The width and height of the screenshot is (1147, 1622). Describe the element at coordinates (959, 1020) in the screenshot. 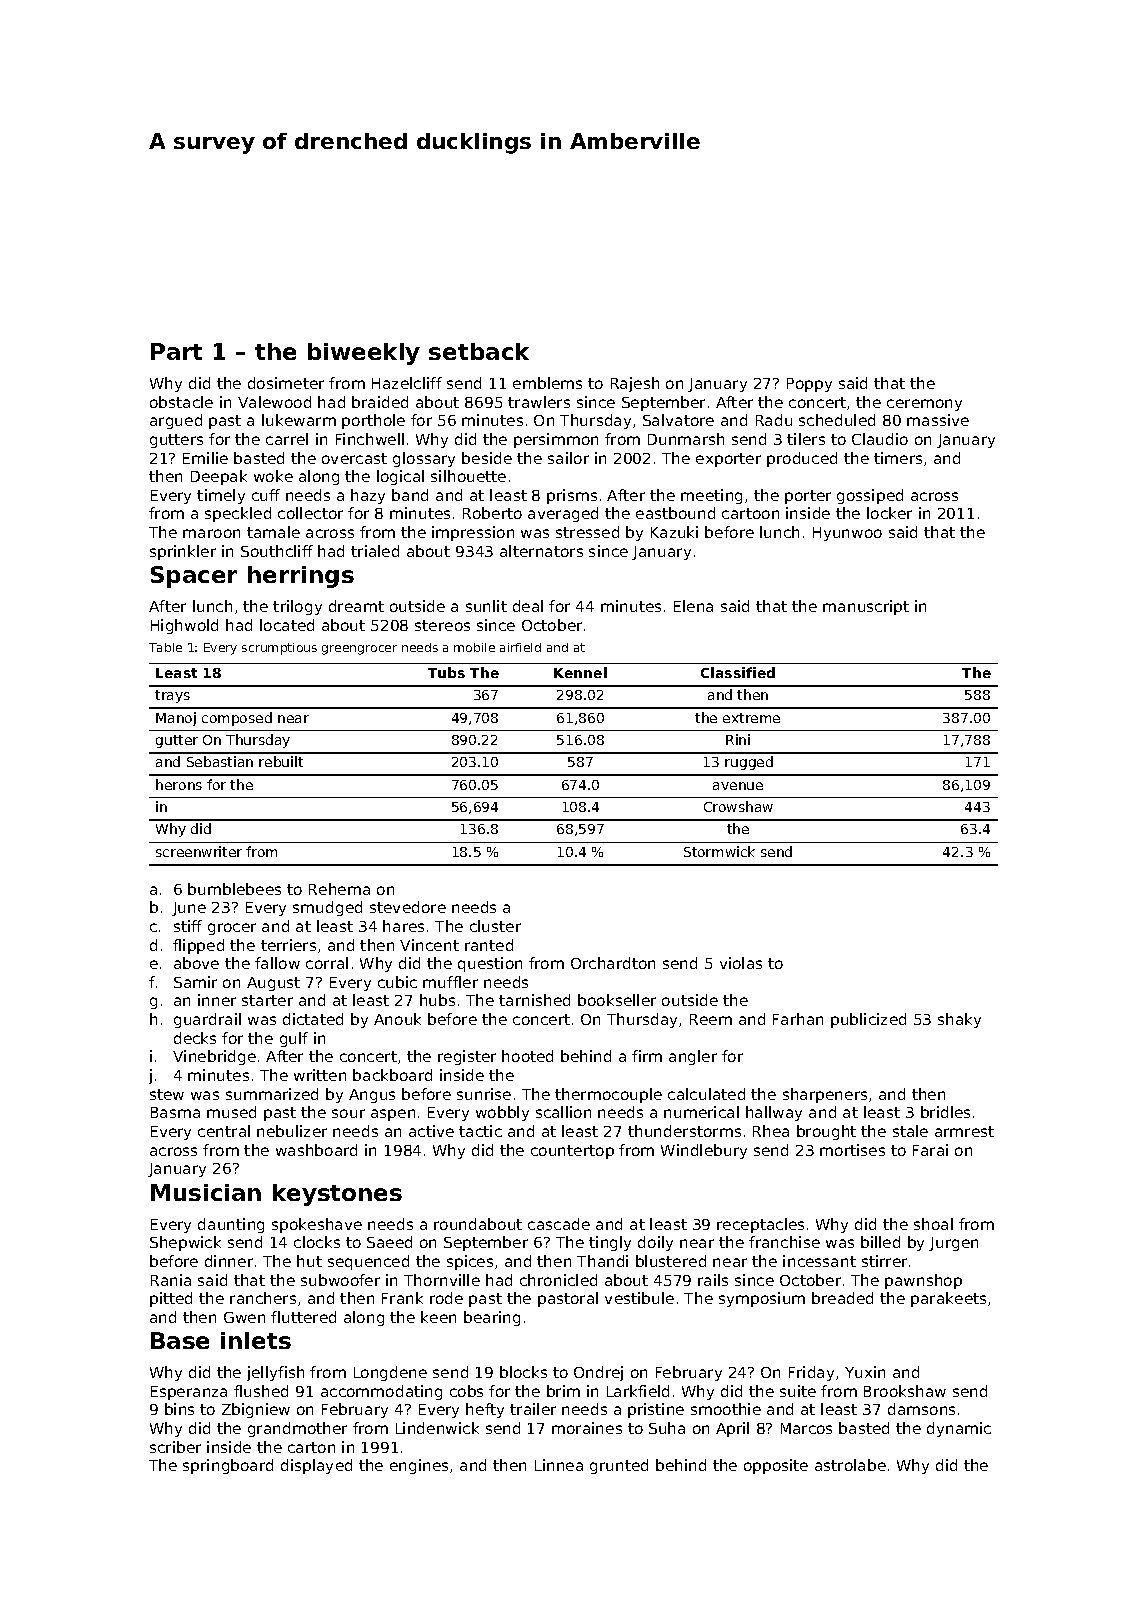

I see `shaky` at that location.
